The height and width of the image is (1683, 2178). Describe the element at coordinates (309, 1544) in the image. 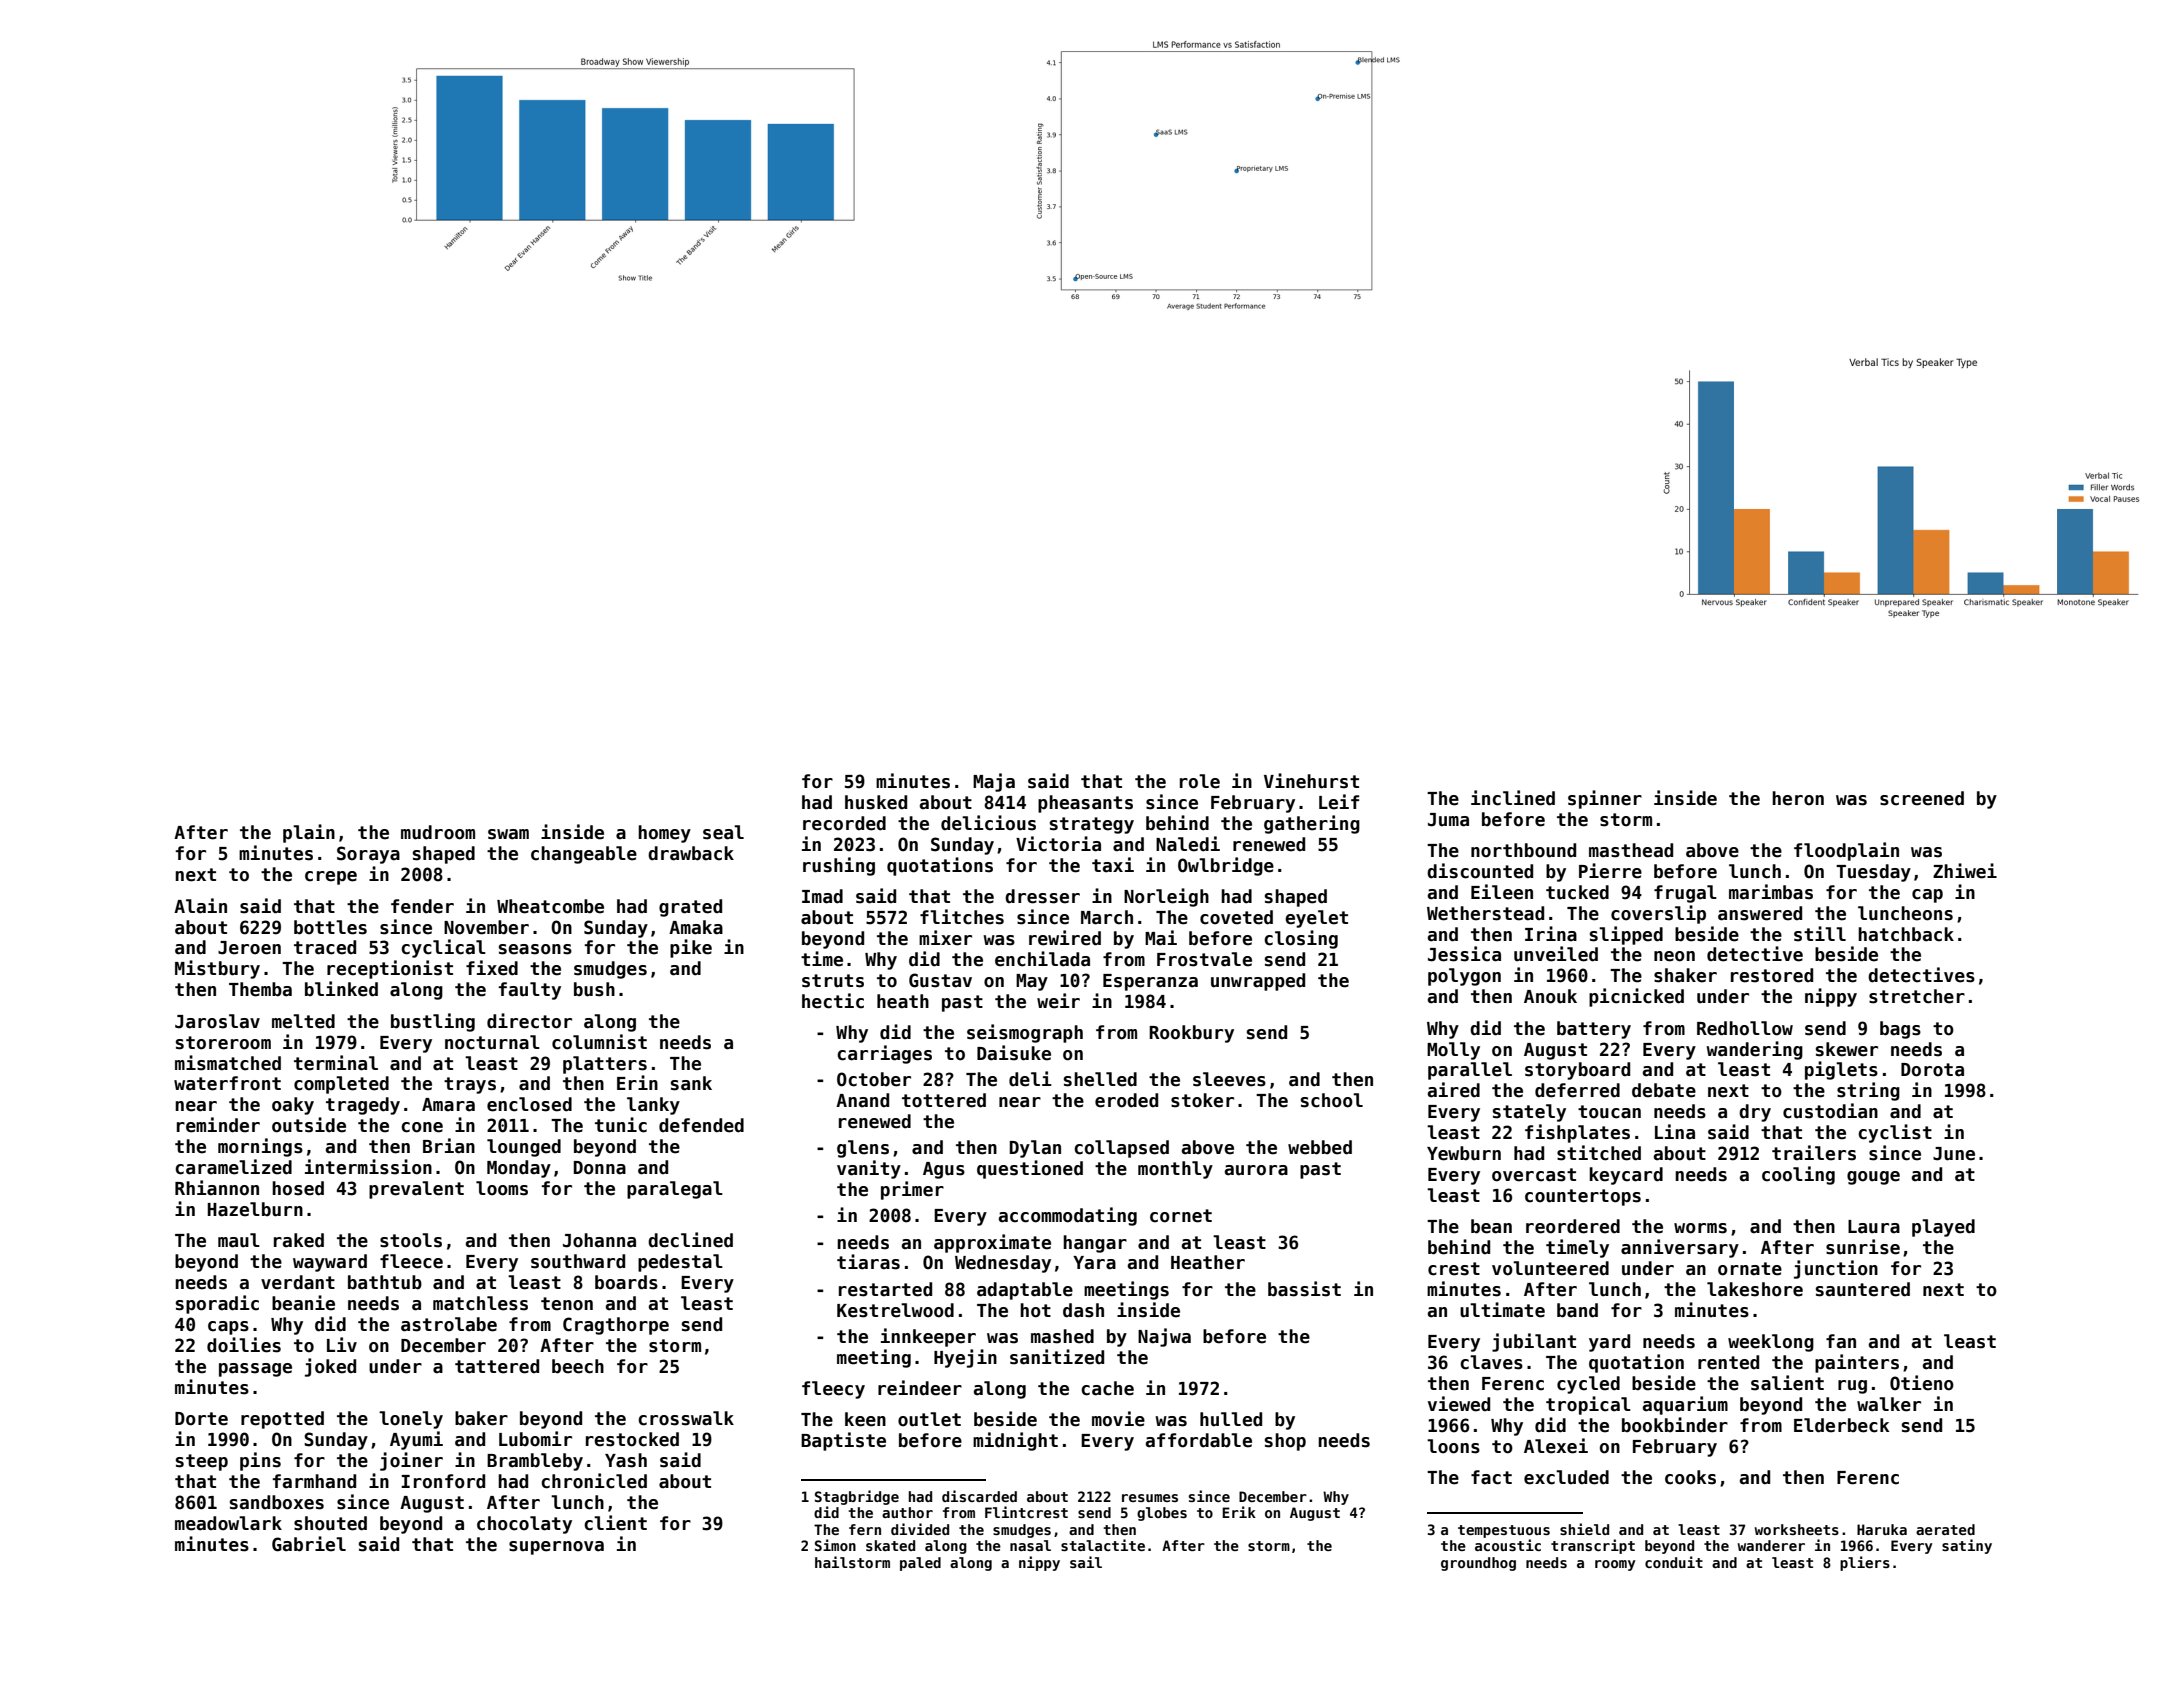

I see `Gabriel` at that location.
